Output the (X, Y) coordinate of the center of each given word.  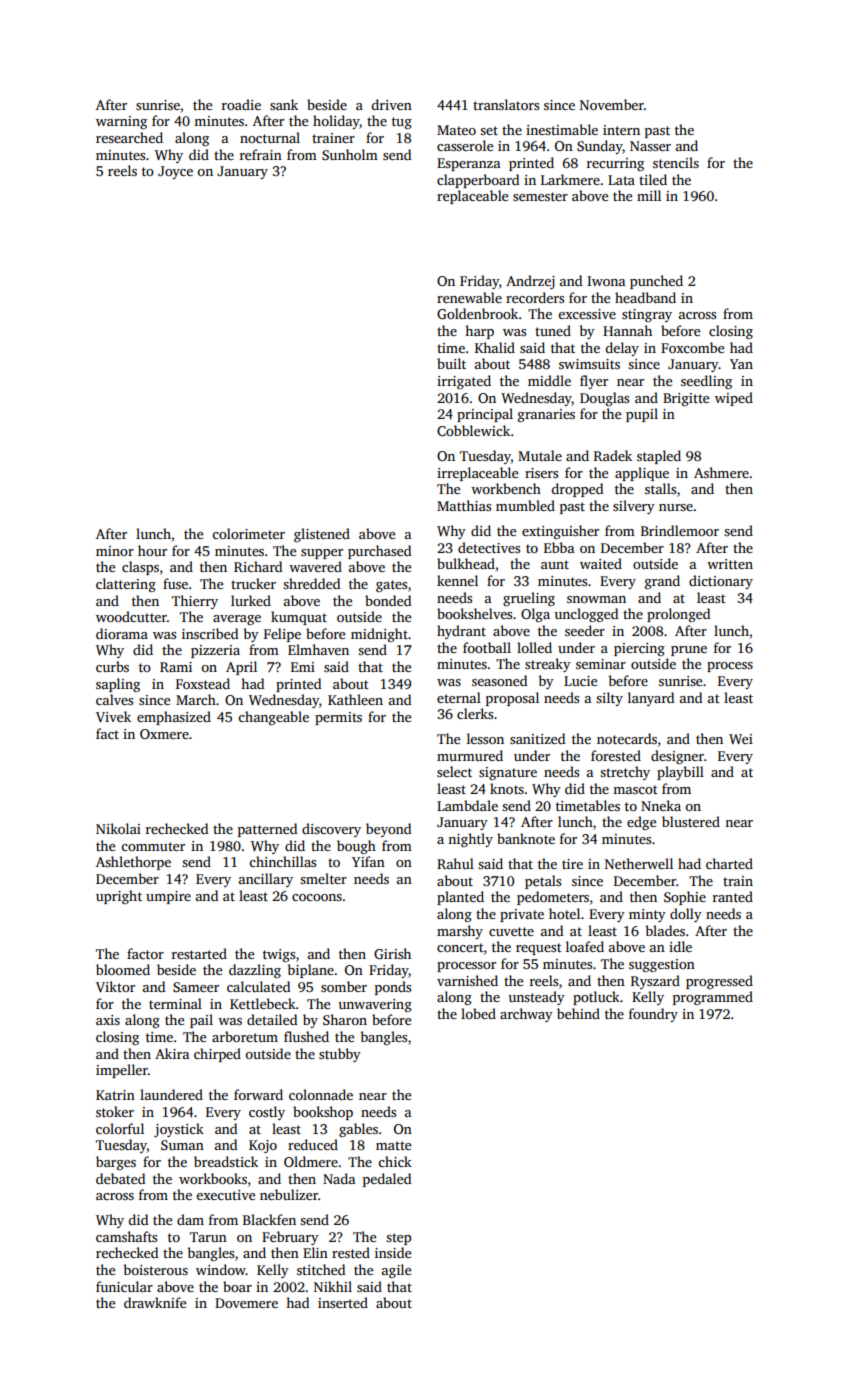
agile (396, 1271)
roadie (241, 104)
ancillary (266, 880)
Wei (741, 739)
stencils (676, 162)
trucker (253, 583)
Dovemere (246, 1303)
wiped (734, 399)
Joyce (175, 172)
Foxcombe (692, 347)
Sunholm (350, 154)
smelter (323, 878)
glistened (322, 535)
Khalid (495, 347)
